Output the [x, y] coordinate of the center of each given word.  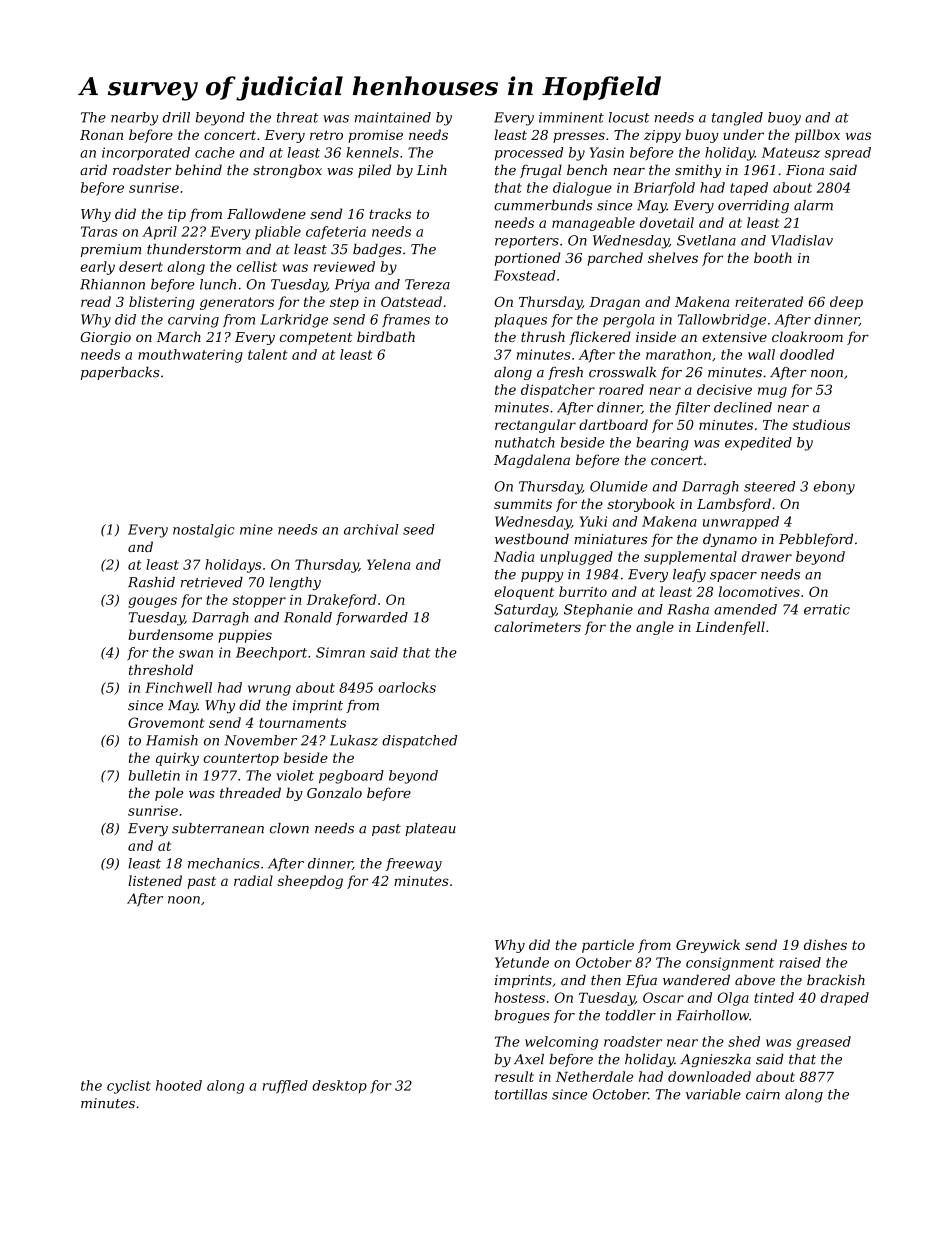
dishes [825, 944]
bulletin [154, 775]
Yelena [388, 564]
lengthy [295, 583]
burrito [583, 591]
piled [374, 171]
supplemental [690, 558]
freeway [414, 865]
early [97, 268]
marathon [678, 354]
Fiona [805, 170]
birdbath [386, 336]
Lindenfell [730, 628]
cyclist [129, 1087]
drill [176, 117]
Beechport [271, 654]
